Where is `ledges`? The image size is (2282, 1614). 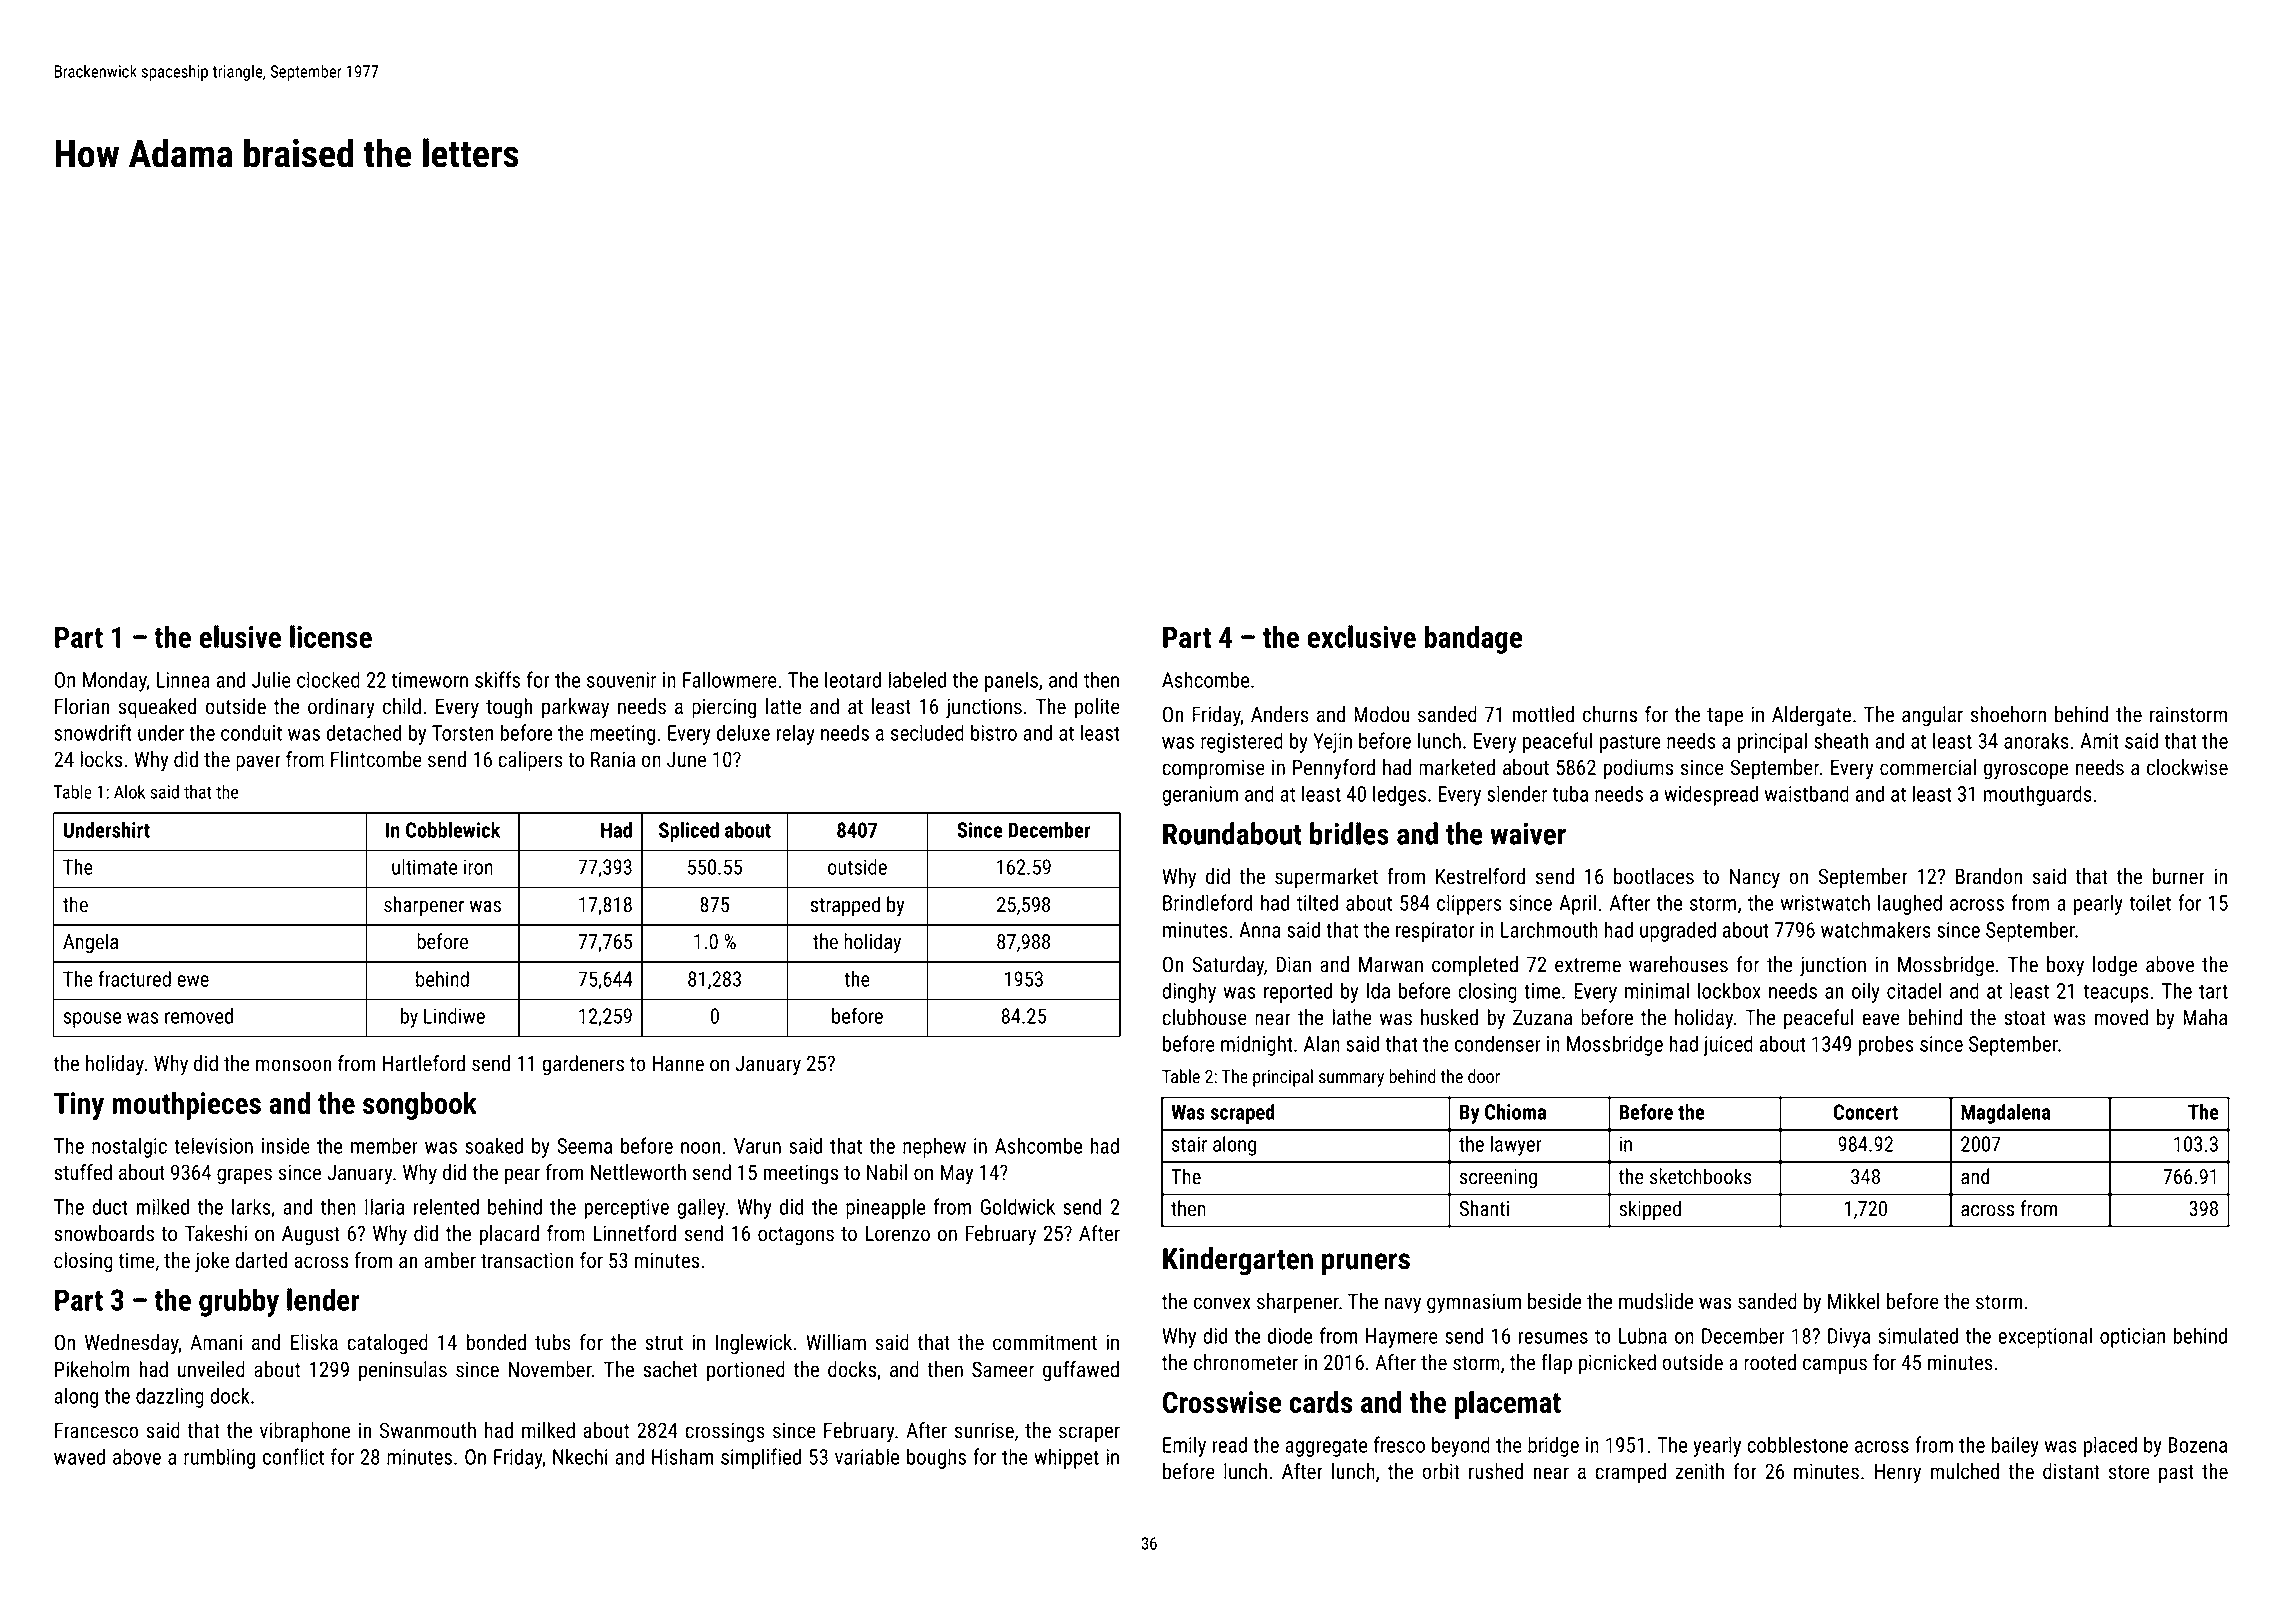 ledges is located at coordinates (1399, 795).
